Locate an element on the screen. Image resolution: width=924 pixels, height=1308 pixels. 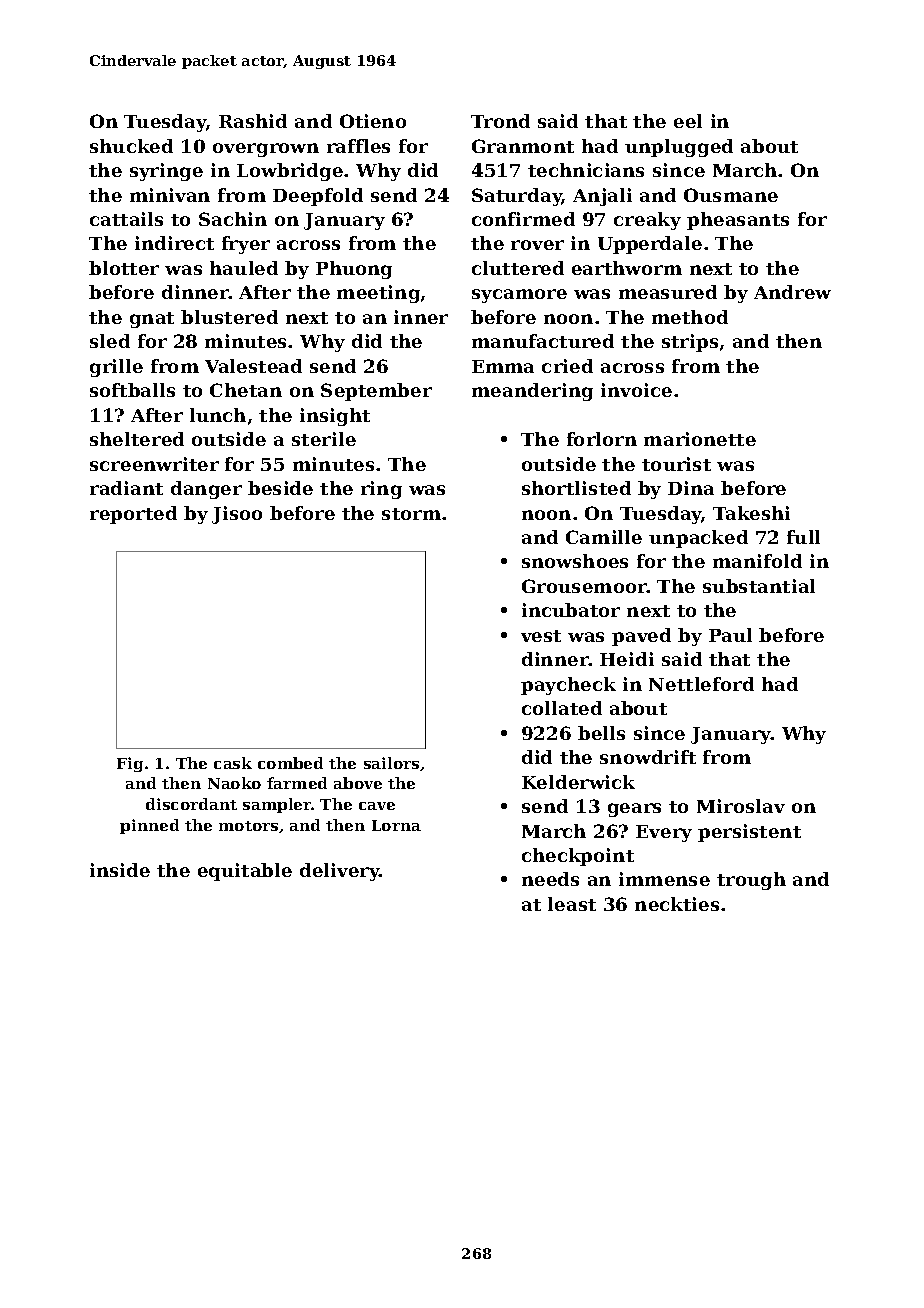
snowshoes is located at coordinates (575, 561).
